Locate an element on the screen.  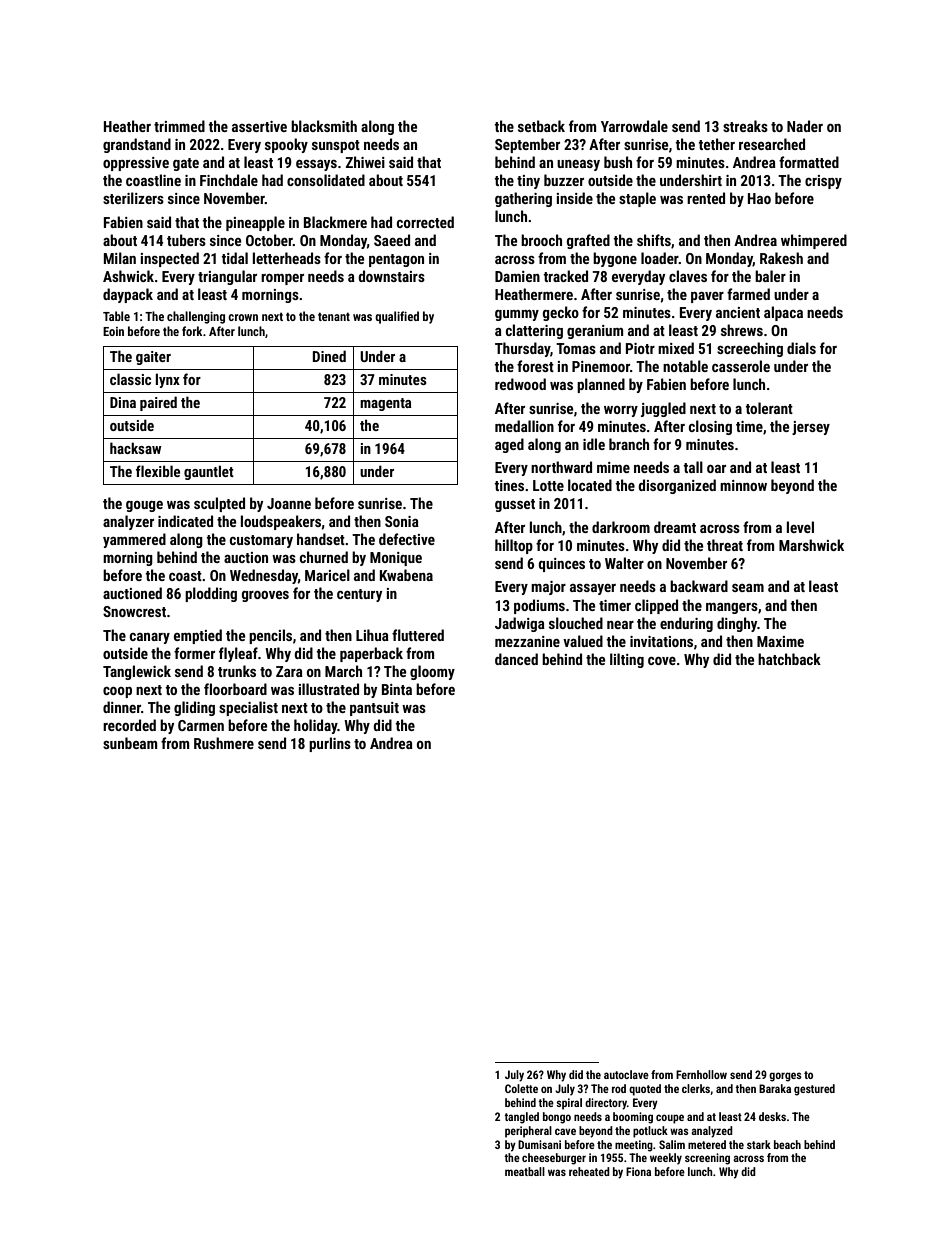
customary is located at coordinates (261, 541).
